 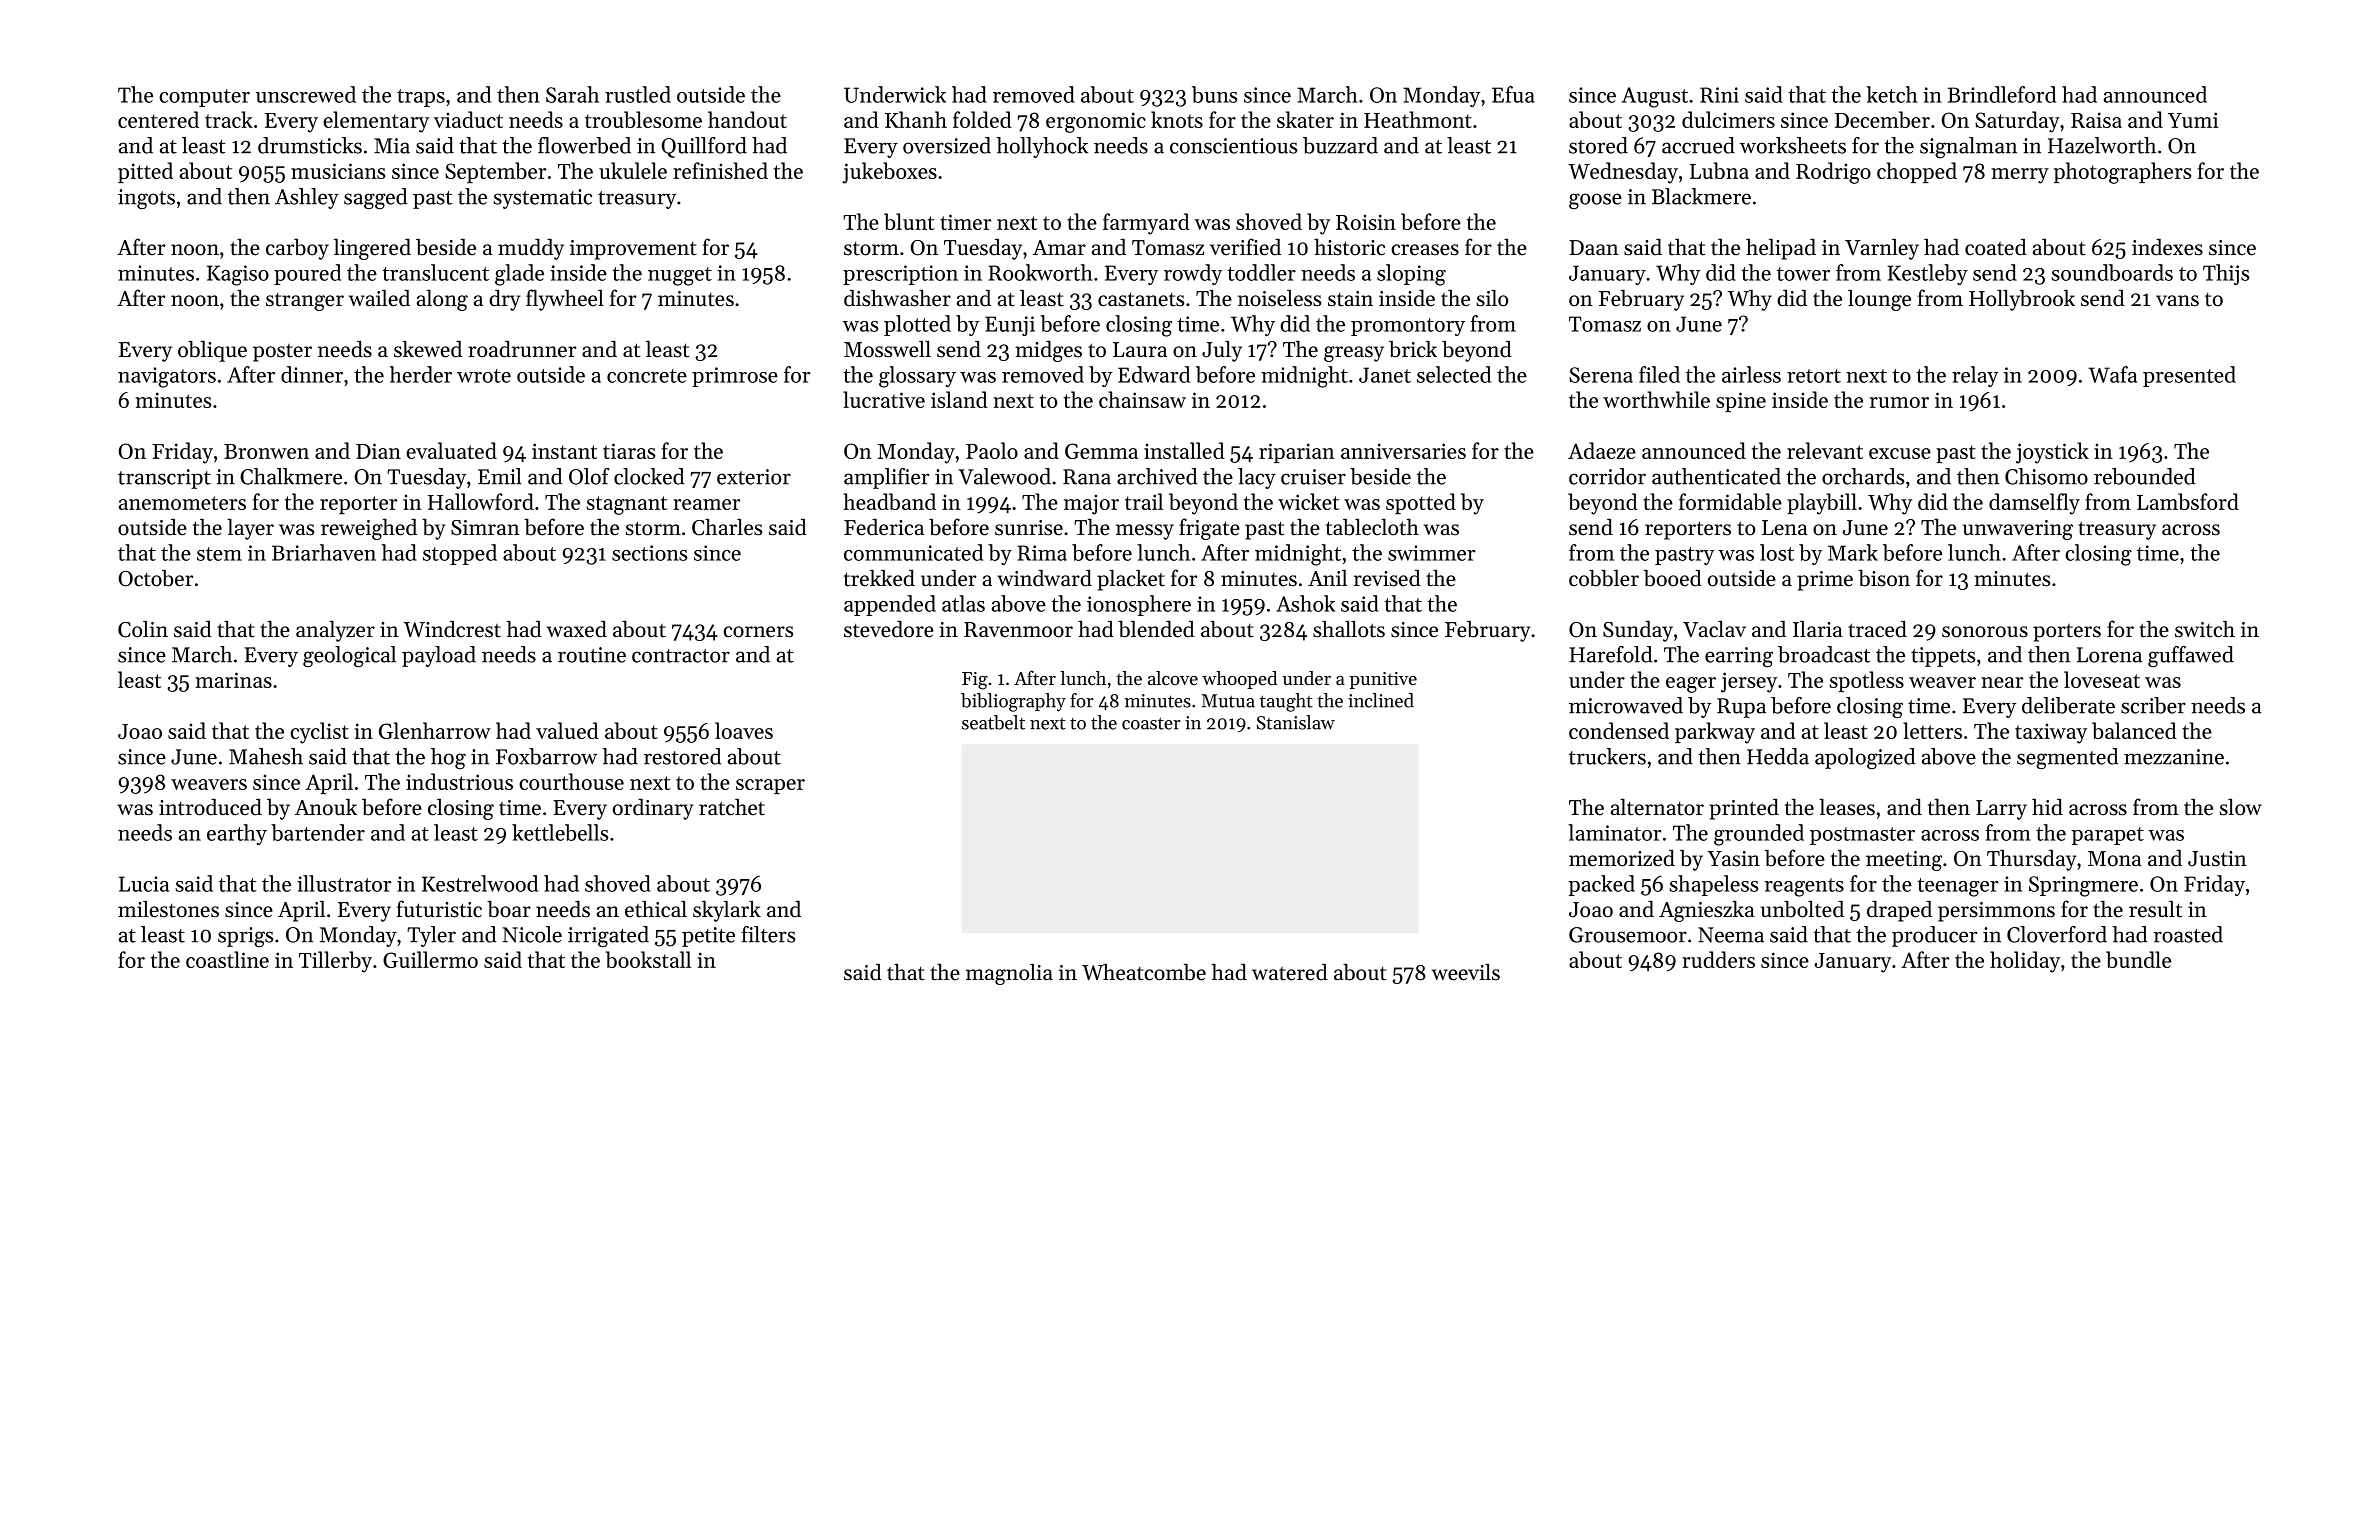 What do you see at coordinates (1372, 527) in the screenshot?
I see `tablecloth` at bounding box center [1372, 527].
